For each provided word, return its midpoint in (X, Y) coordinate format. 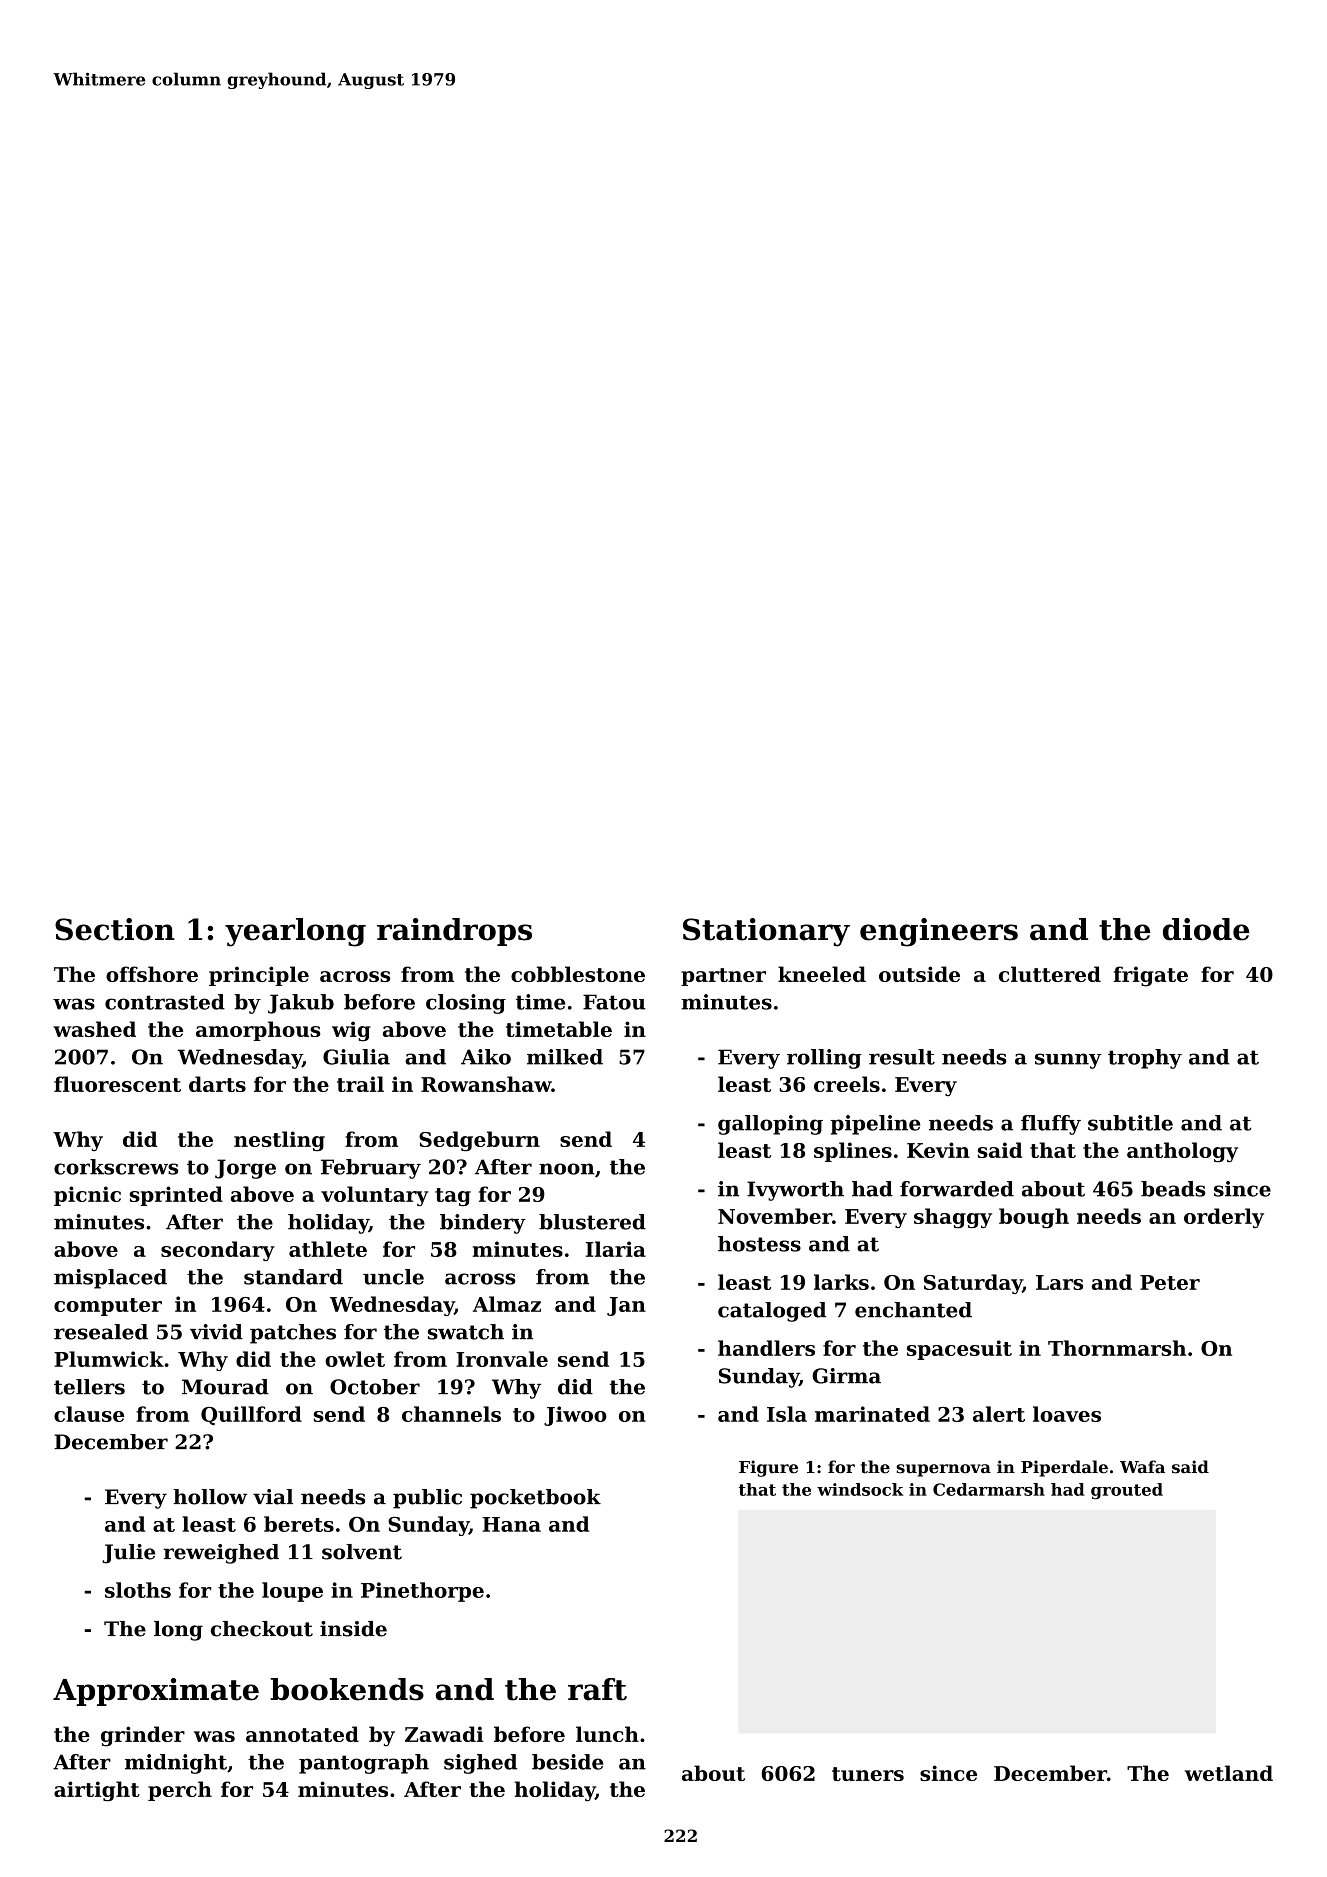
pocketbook (535, 1499)
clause (89, 1414)
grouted (1127, 1491)
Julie (128, 1554)
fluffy (1051, 1125)
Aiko (486, 1057)
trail (360, 1084)
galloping (770, 1125)
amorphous (258, 1031)
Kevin (938, 1150)
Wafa (1142, 1467)
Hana (511, 1524)
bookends (347, 1689)
